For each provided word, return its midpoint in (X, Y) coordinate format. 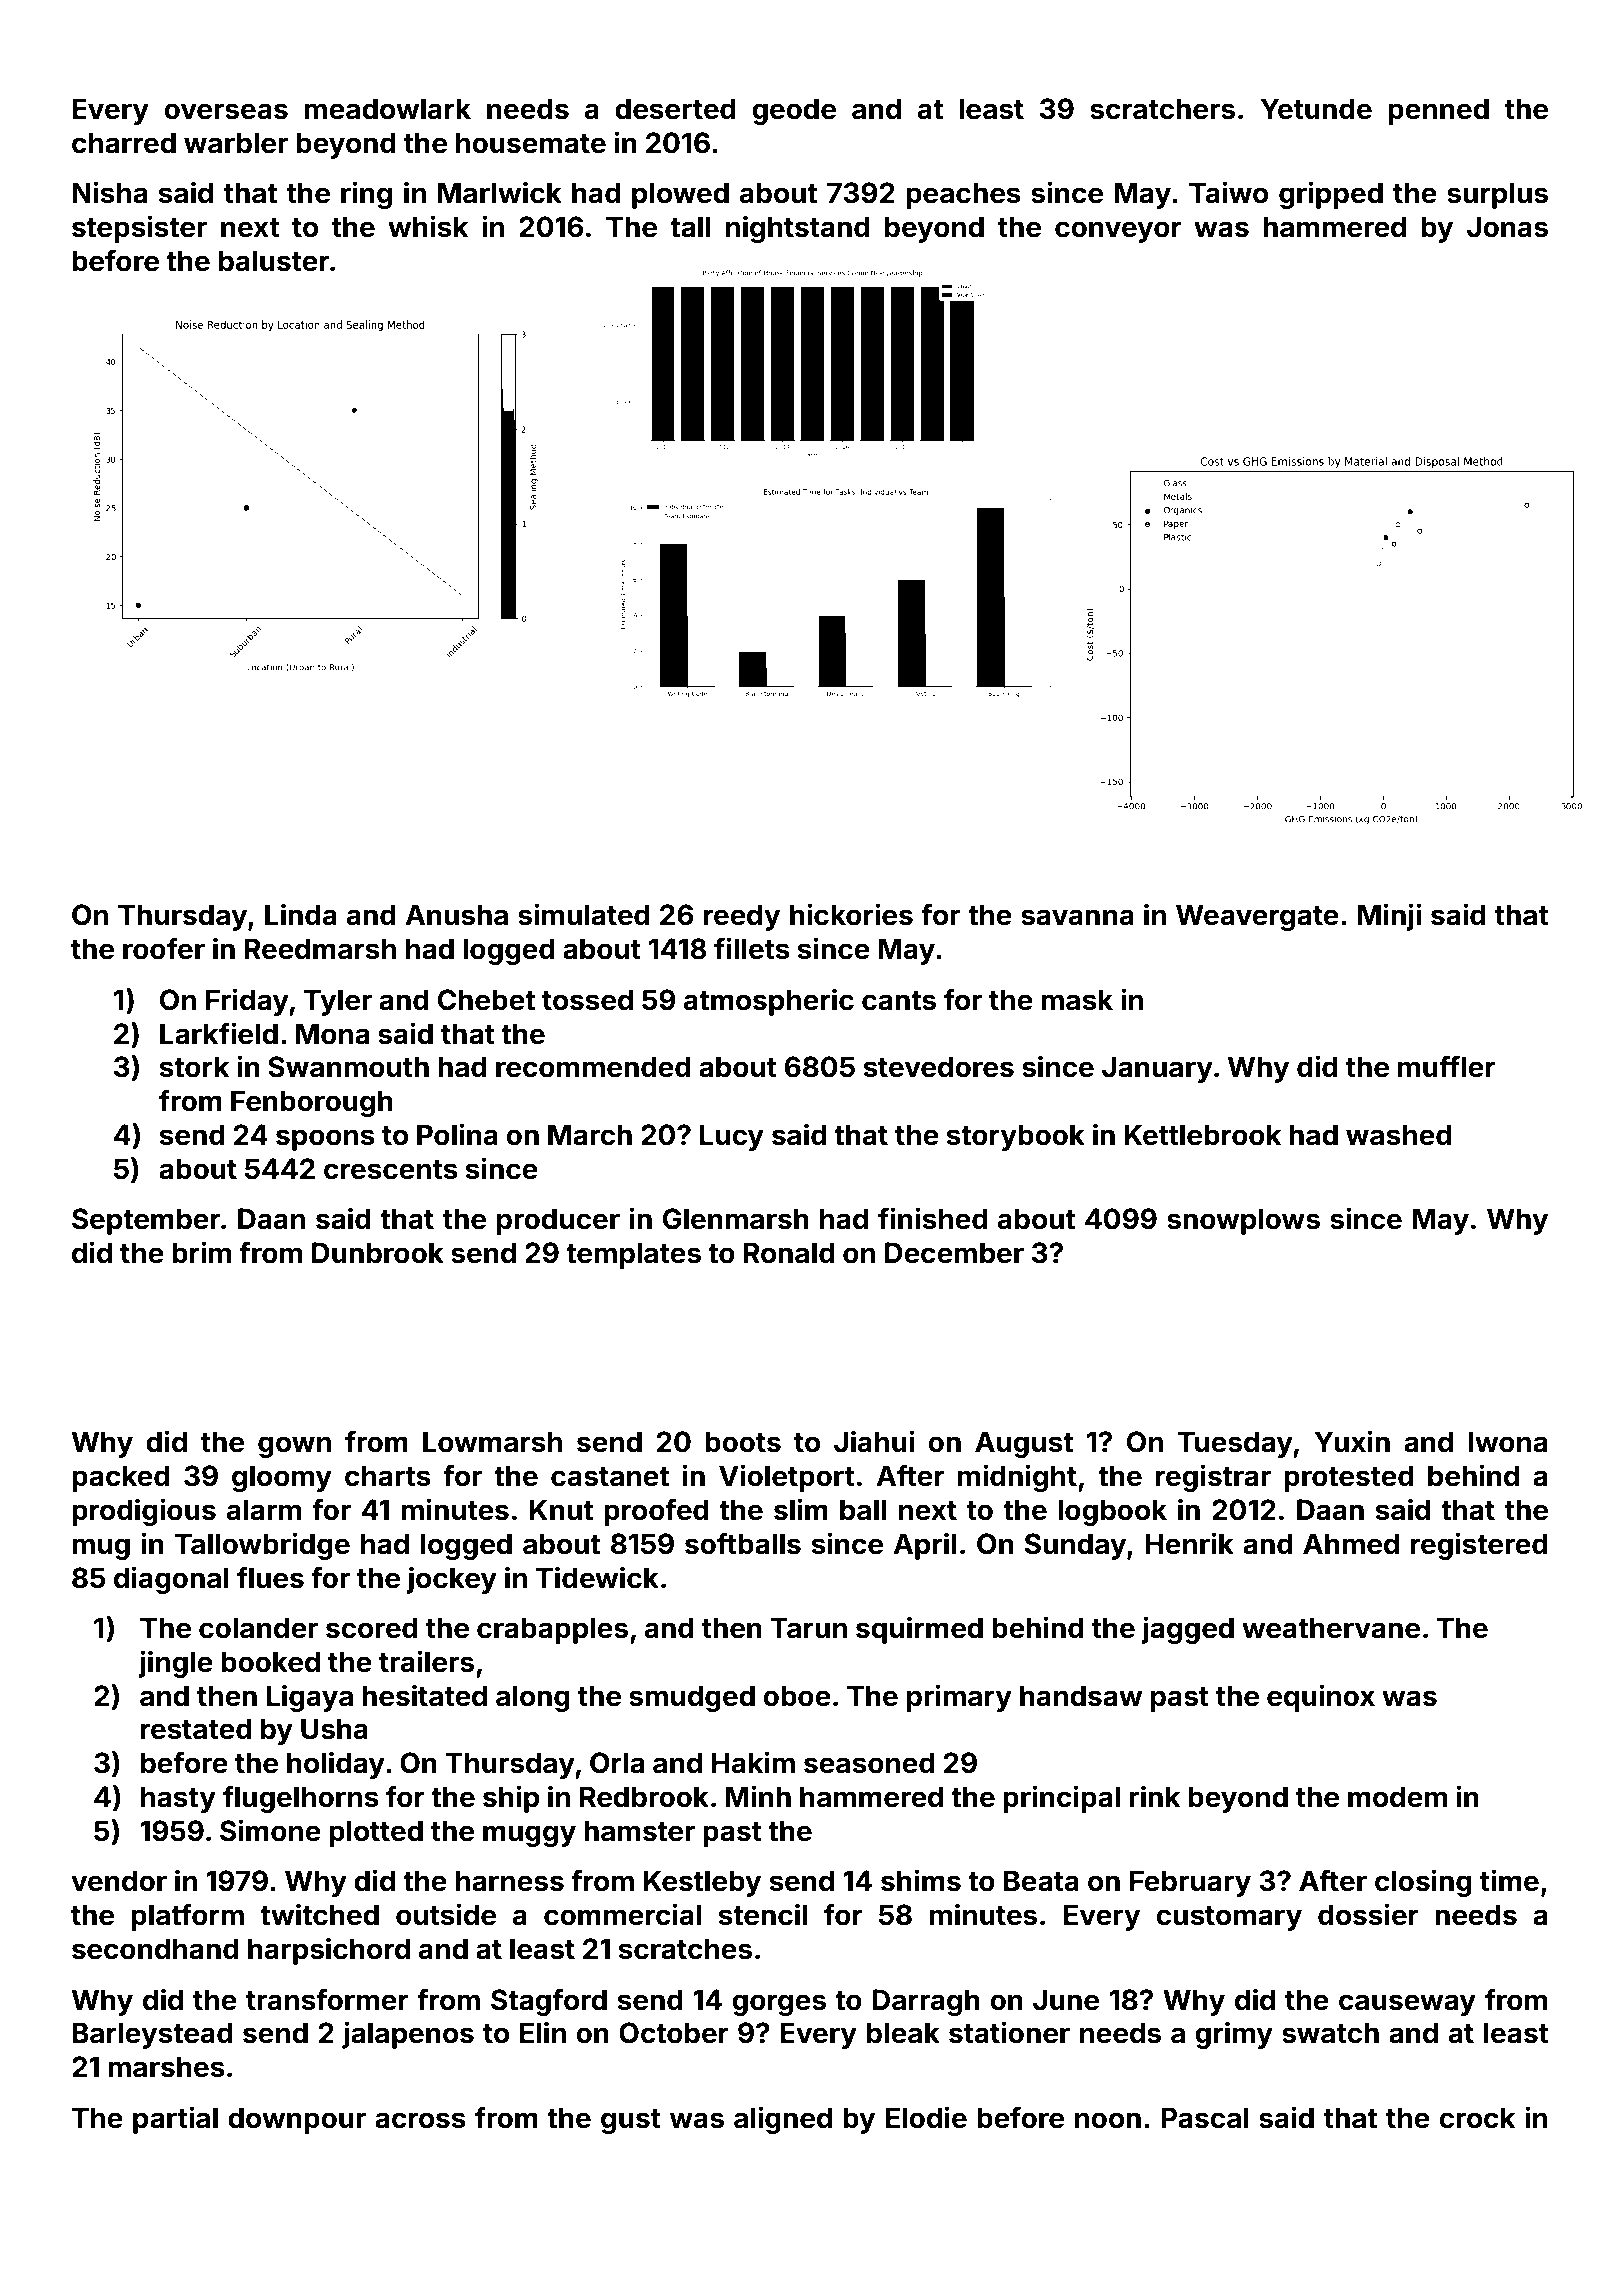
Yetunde (1316, 109)
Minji (1389, 917)
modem (1397, 1797)
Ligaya (309, 1698)
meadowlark (387, 109)
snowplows (1243, 1221)
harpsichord (329, 1951)
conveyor (1118, 232)
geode (794, 111)
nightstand (798, 229)
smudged (692, 1698)
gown (294, 1447)
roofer (164, 949)
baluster (274, 261)
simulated (584, 914)
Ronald (789, 1253)
